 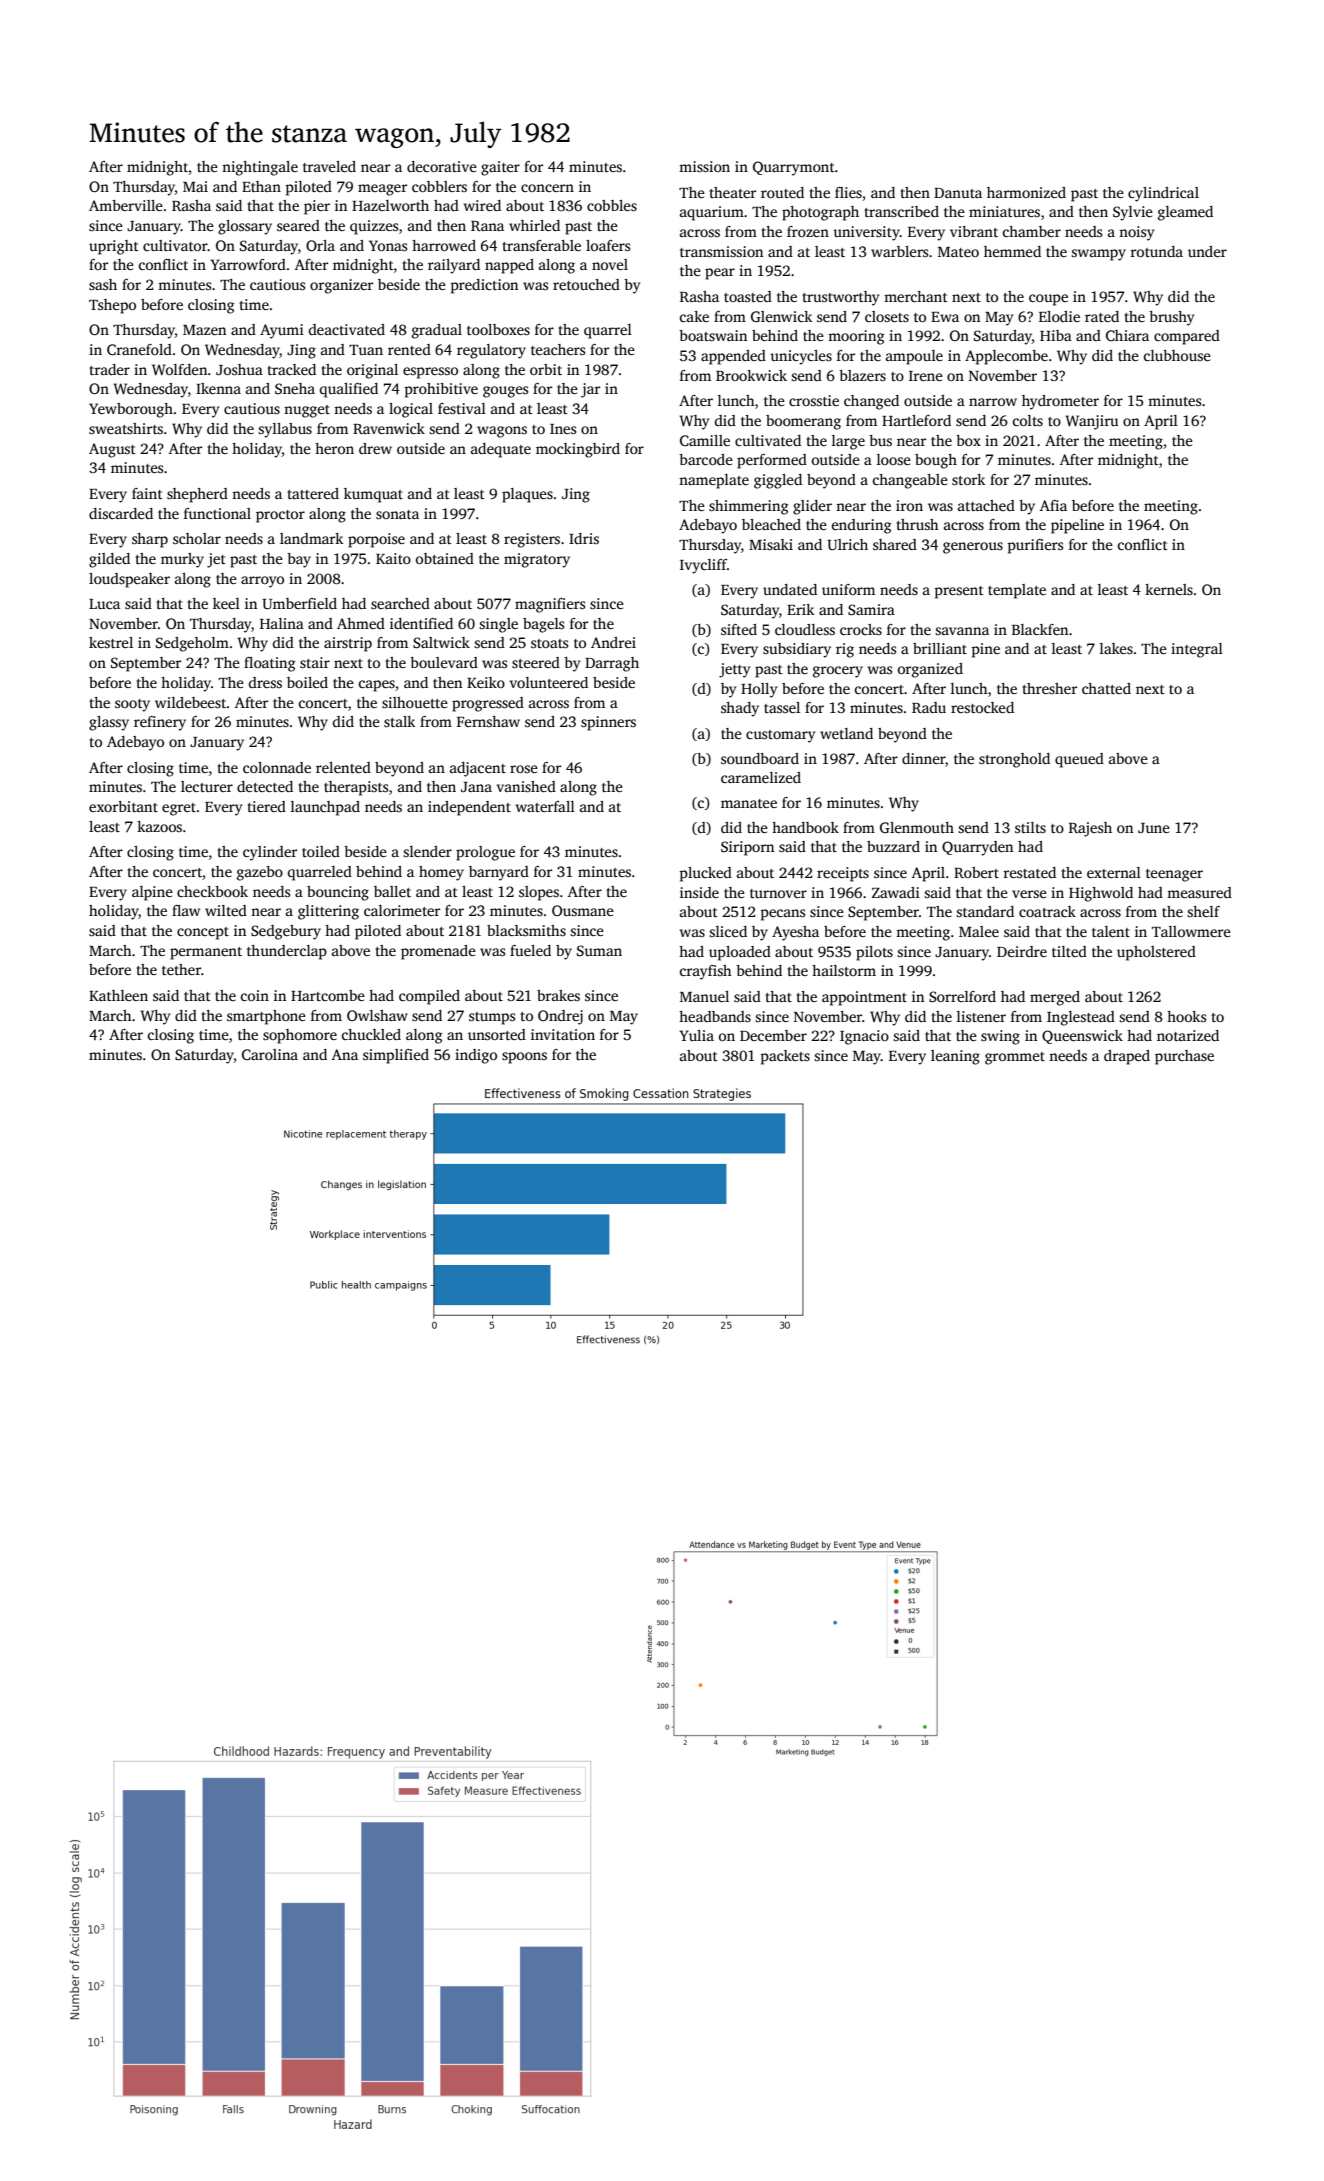 What do you see at coordinates (1040, 629) in the document?
I see `Blackfen` at bounding box center [1040, 629].
